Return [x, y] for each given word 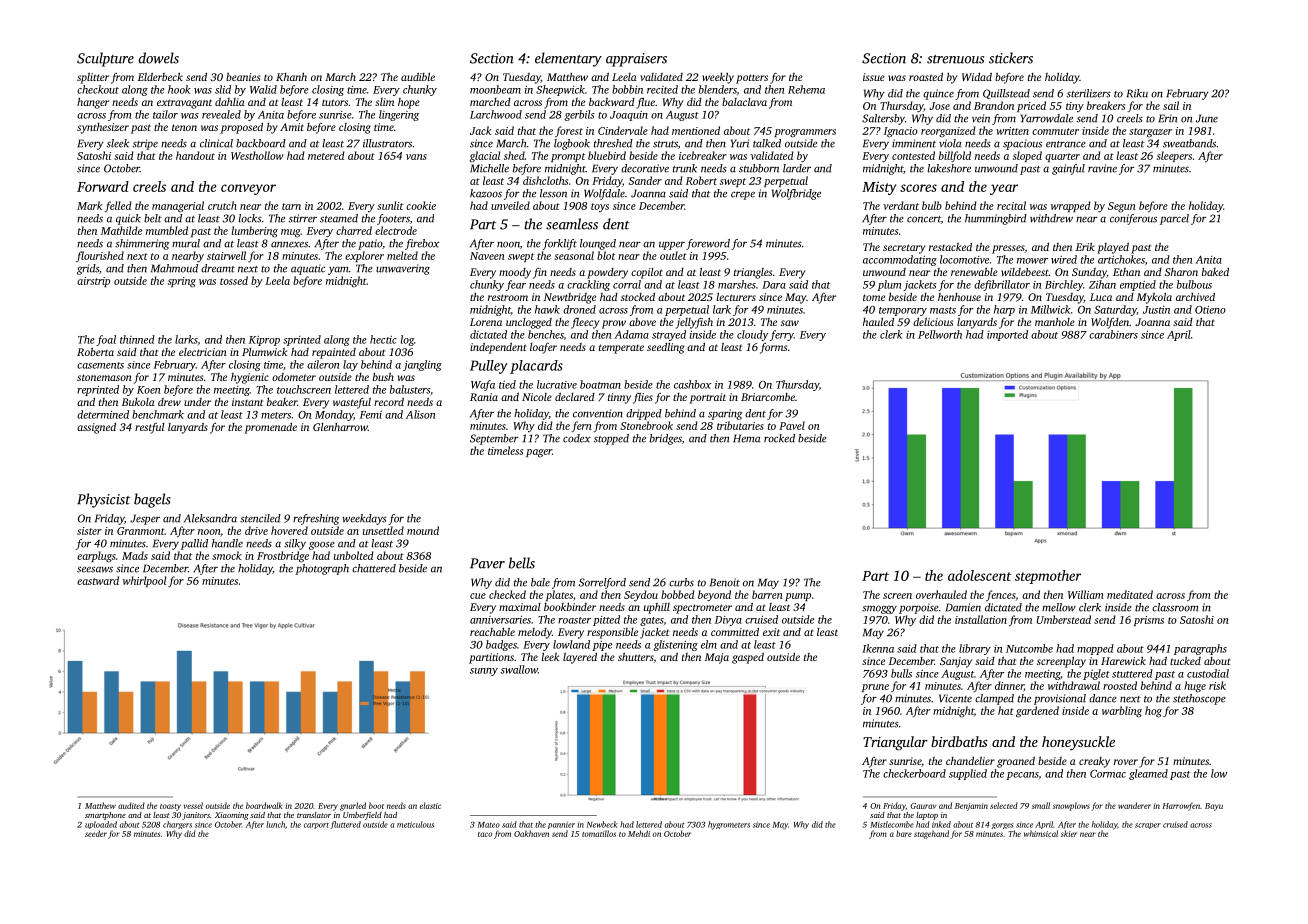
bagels [152, 500]
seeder [96, 833]
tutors [335, 102]
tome [874, 297]
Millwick [1051, 309]
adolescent [979, 575]
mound [423, 530]
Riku [1137, 93]
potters [752, 79]
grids [88, 269]
